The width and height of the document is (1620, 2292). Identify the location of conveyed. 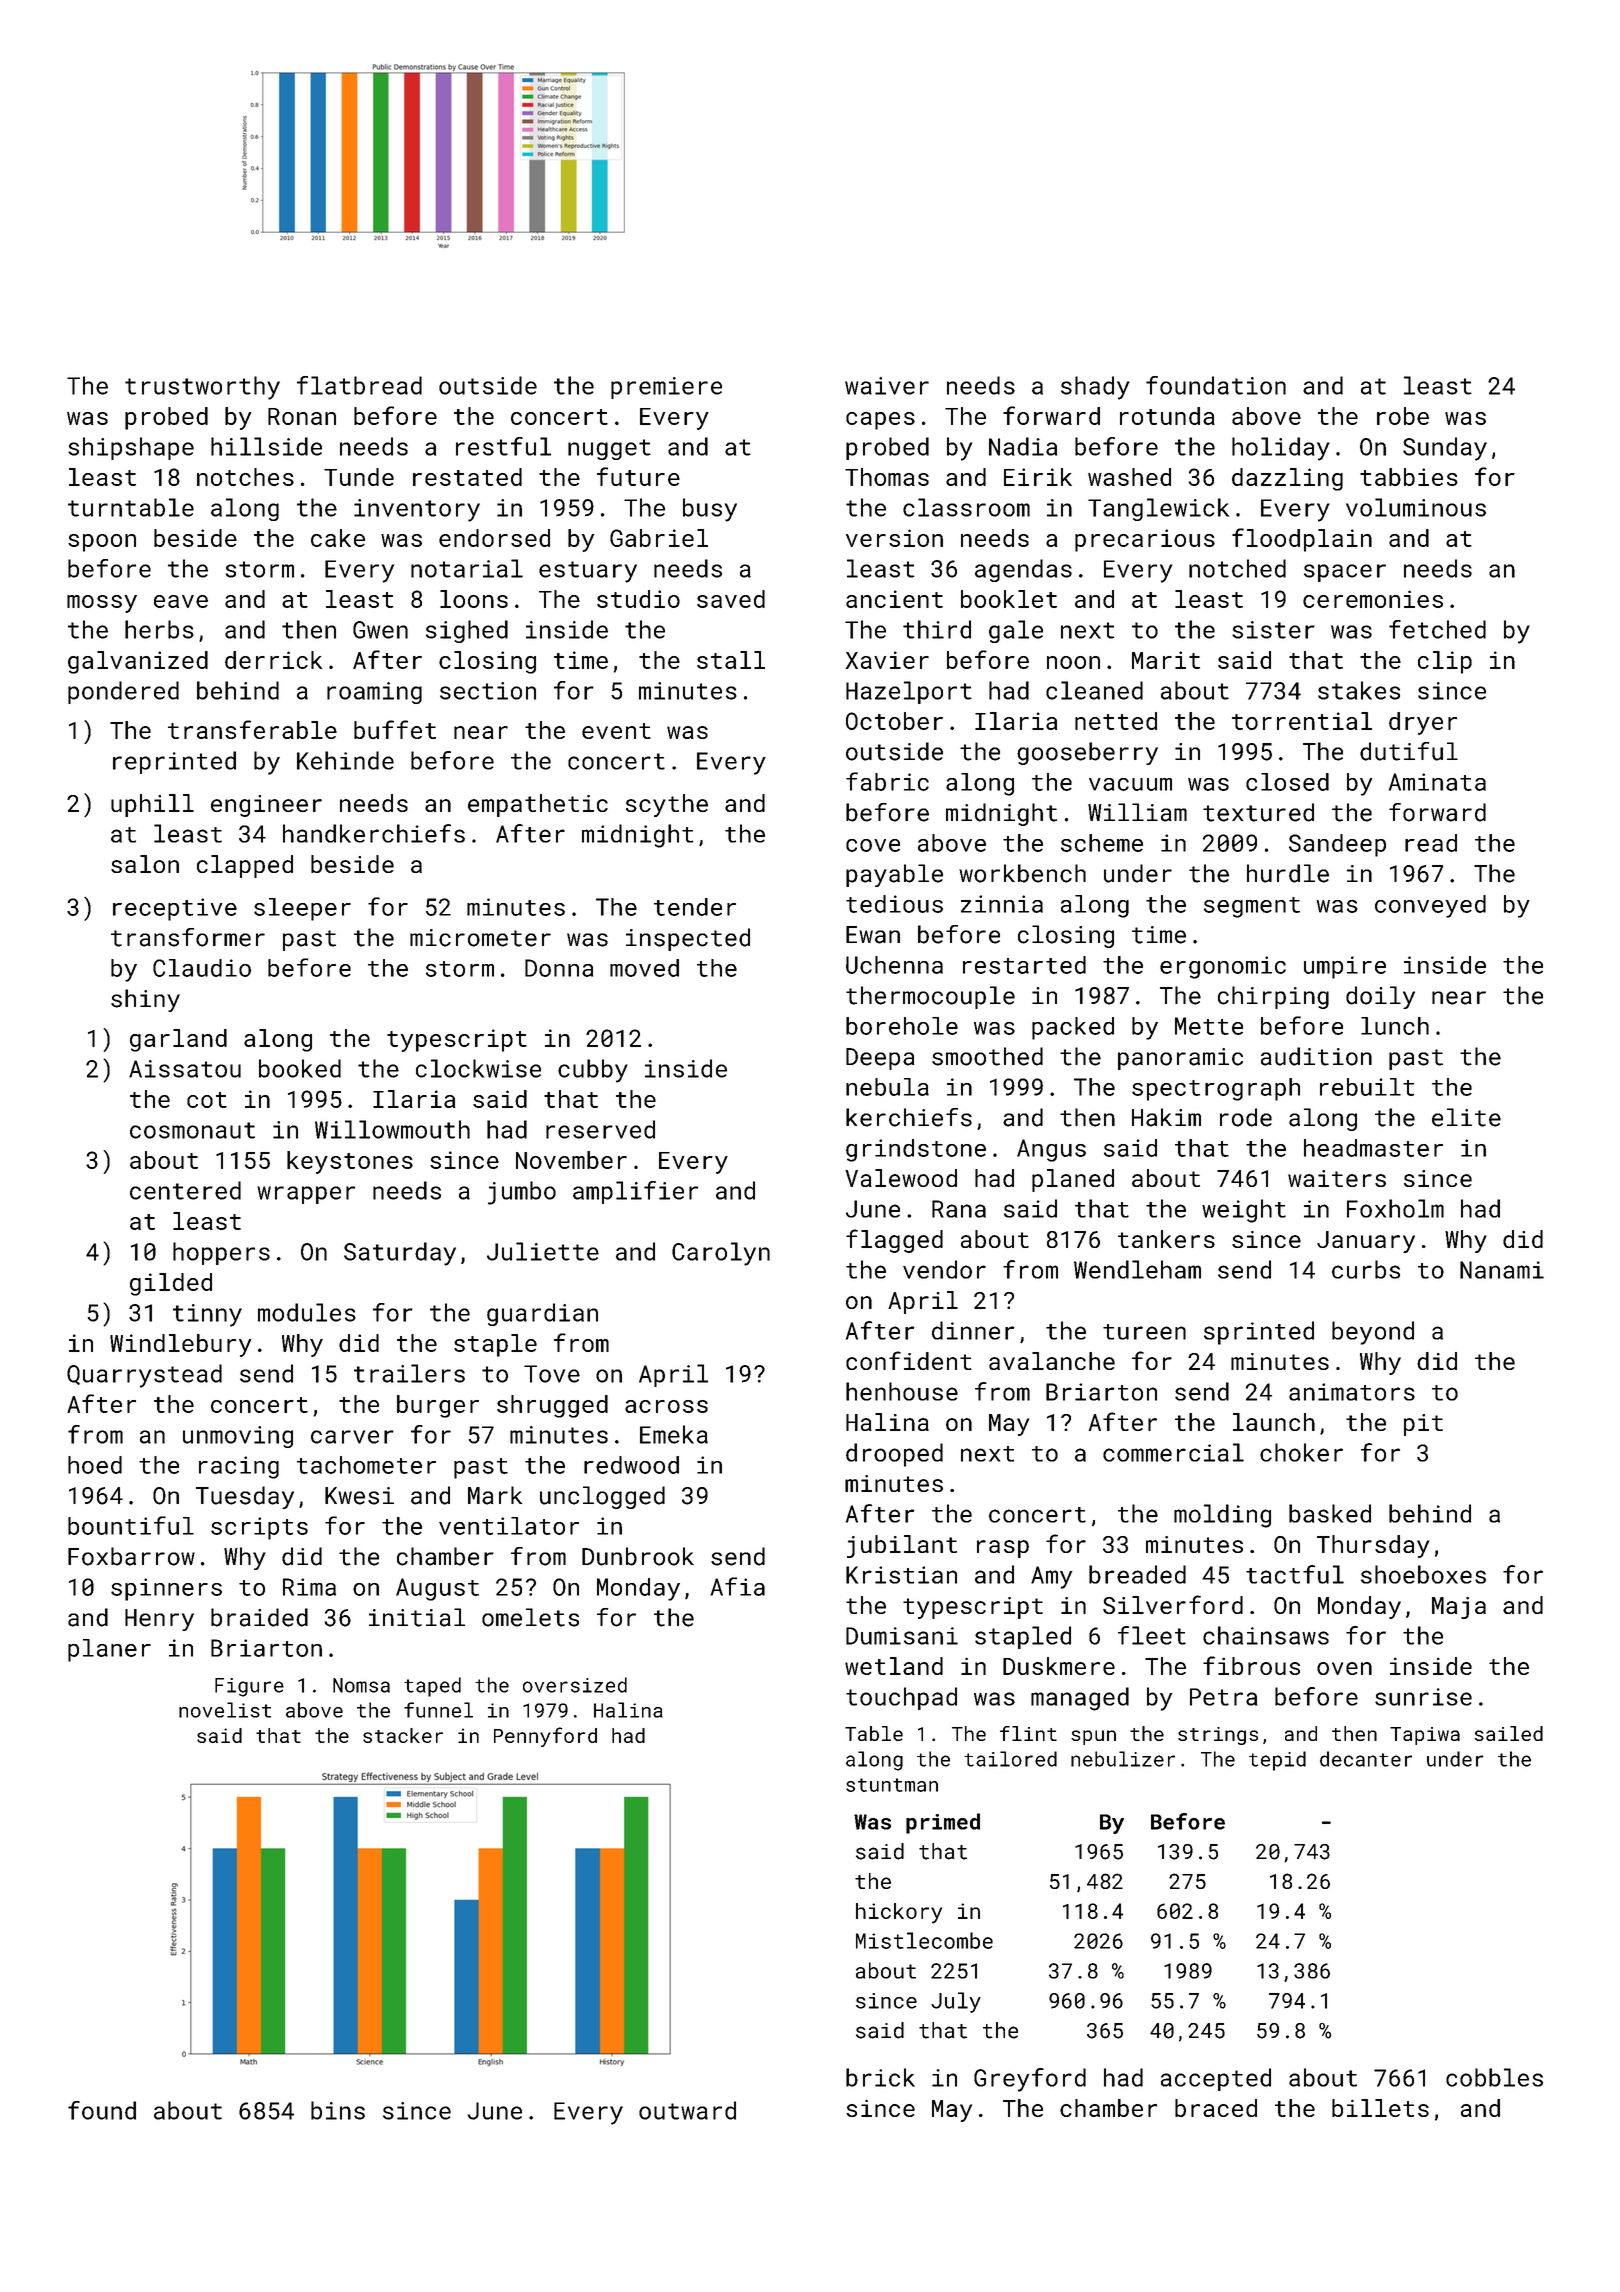
(1430, 906).
